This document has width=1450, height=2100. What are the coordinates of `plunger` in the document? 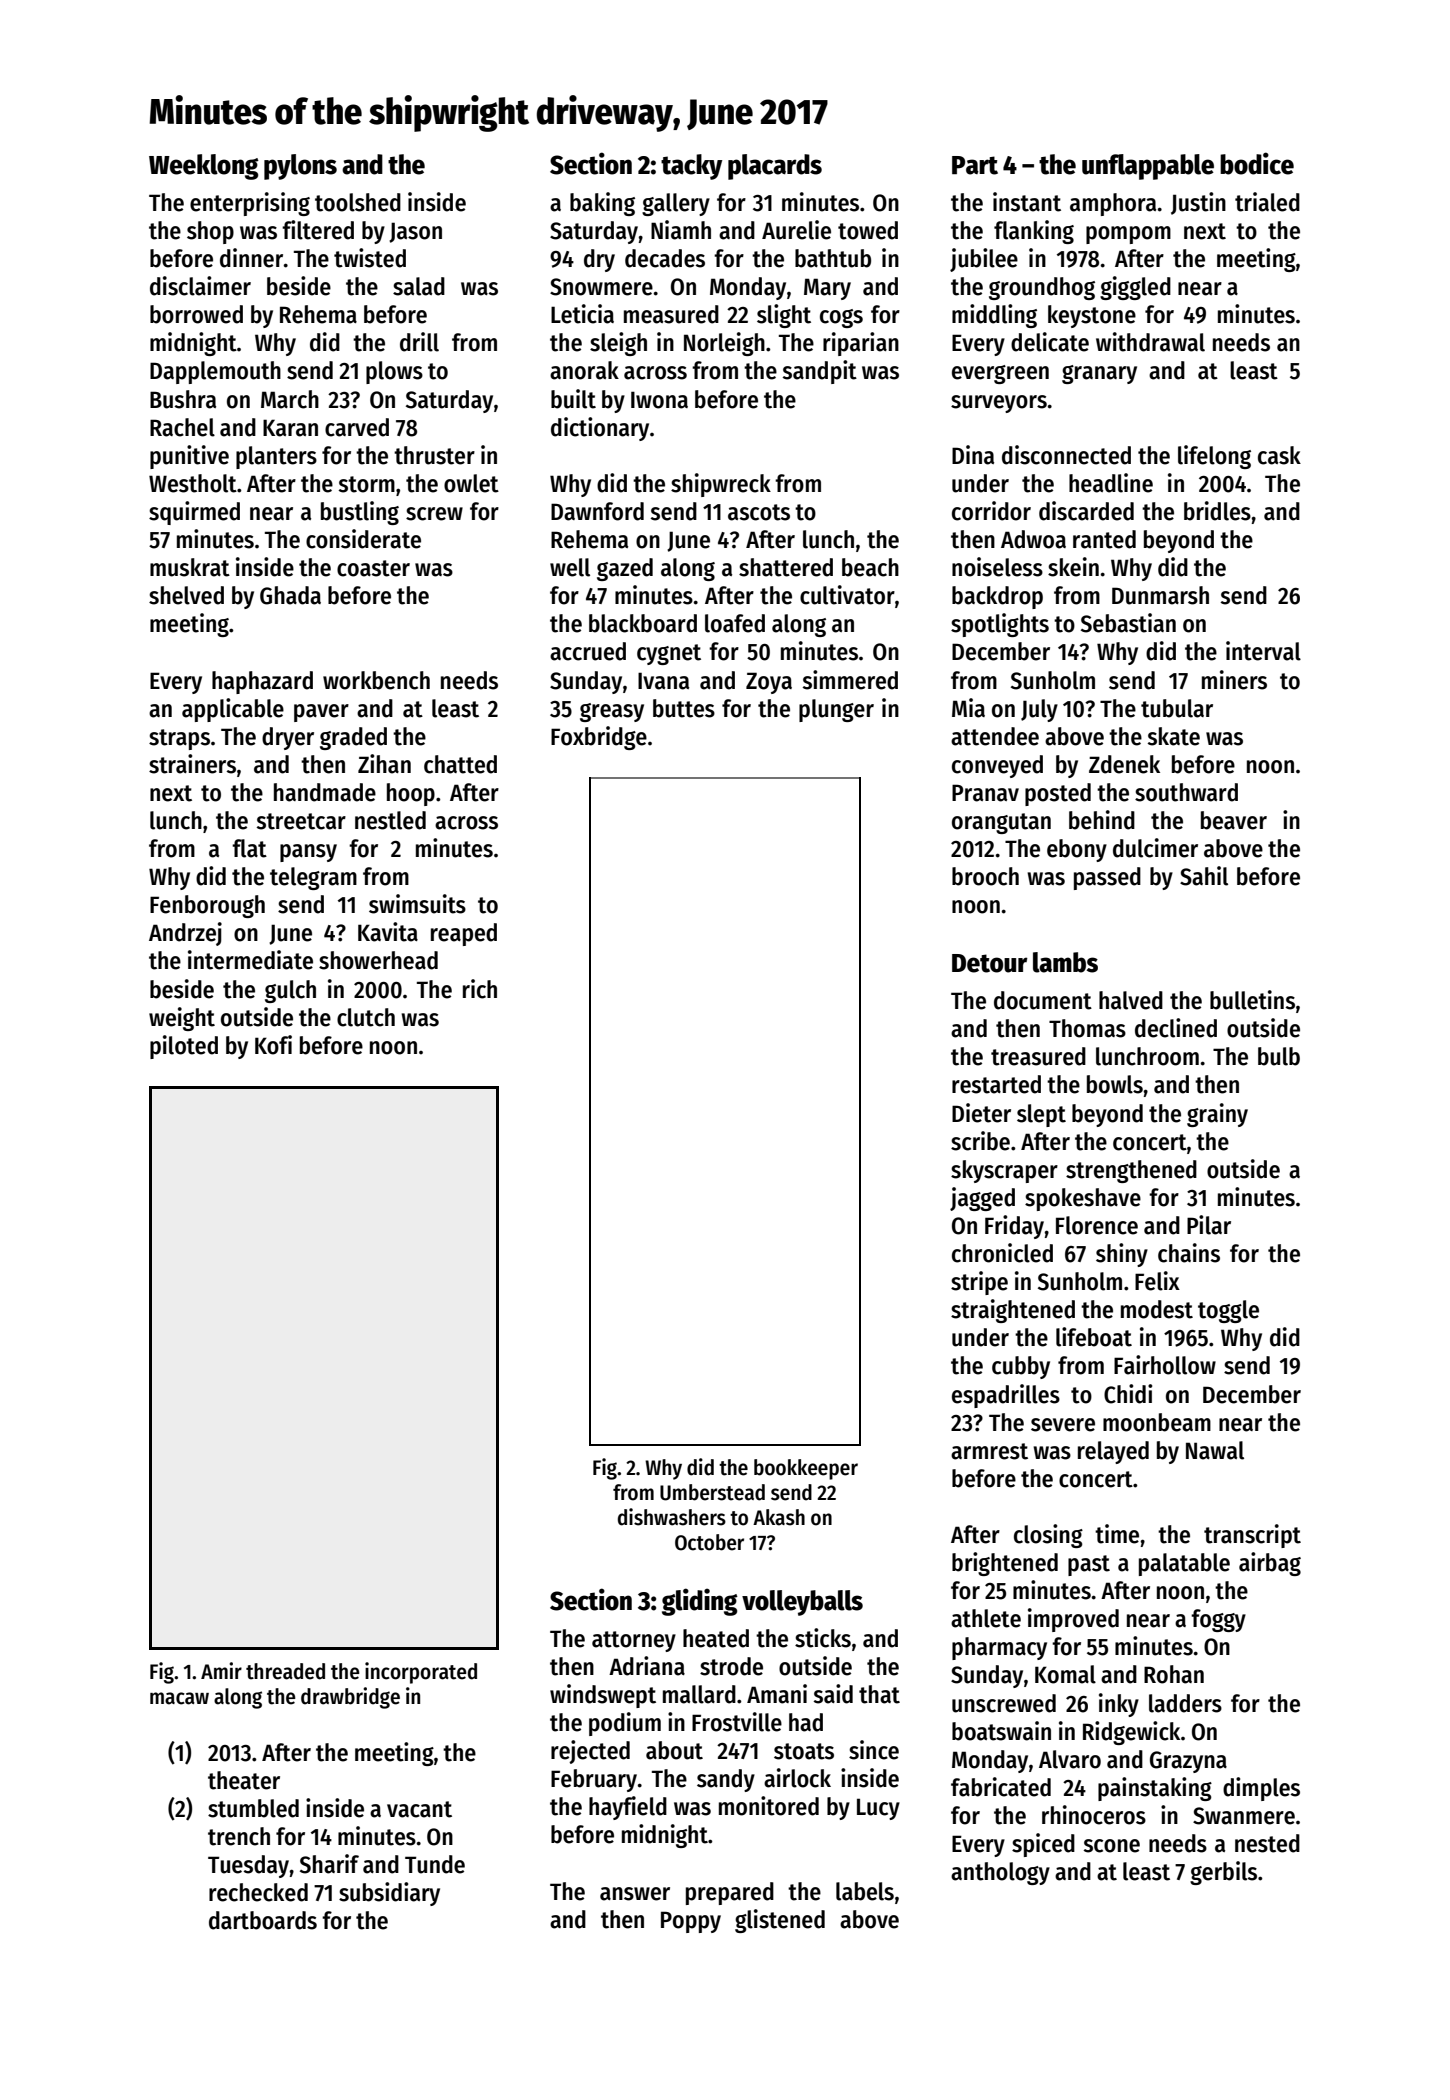 It's located at (836, 710).
